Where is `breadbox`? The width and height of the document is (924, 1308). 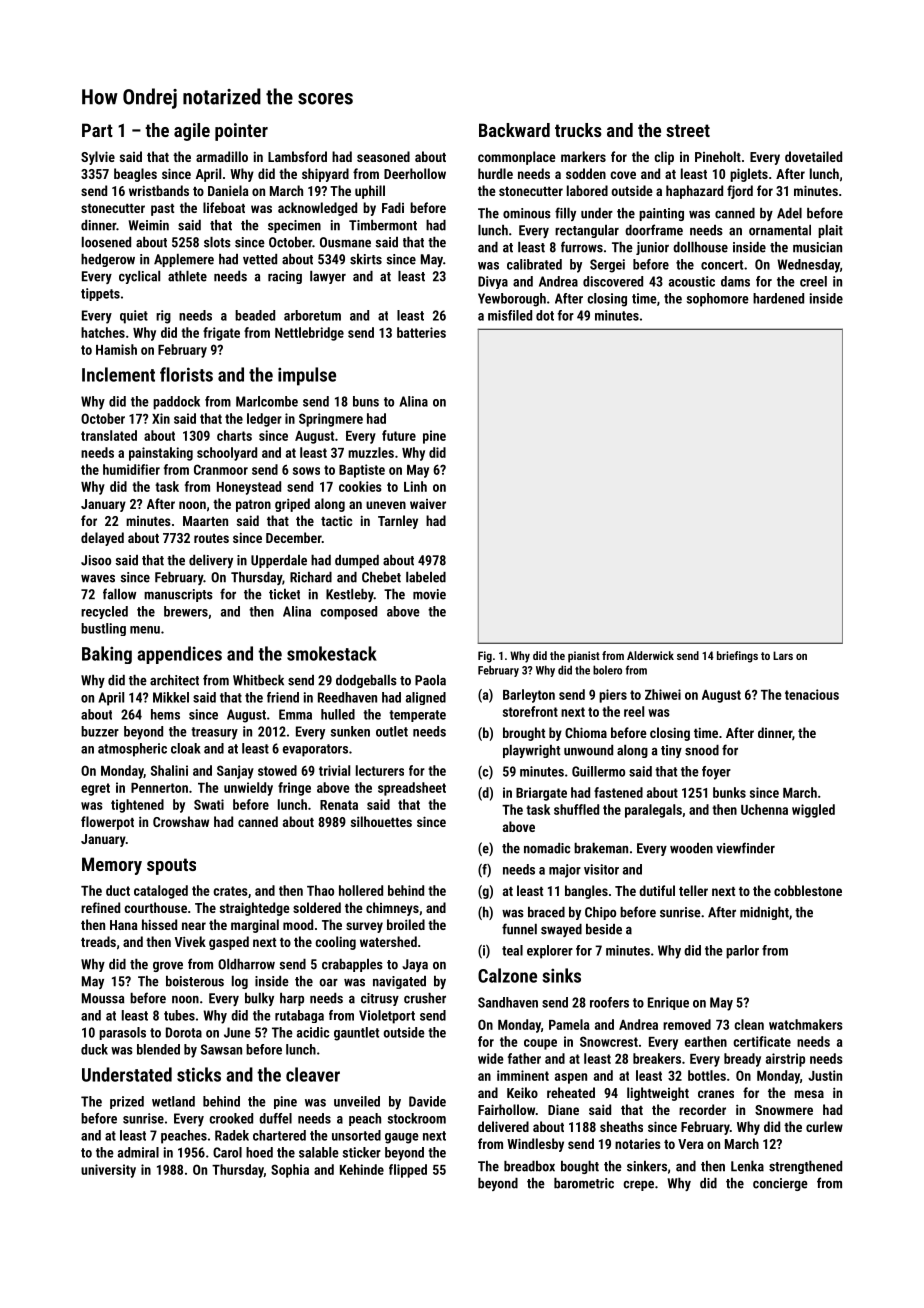
breadbox is located at coordinates (529, 1166).
